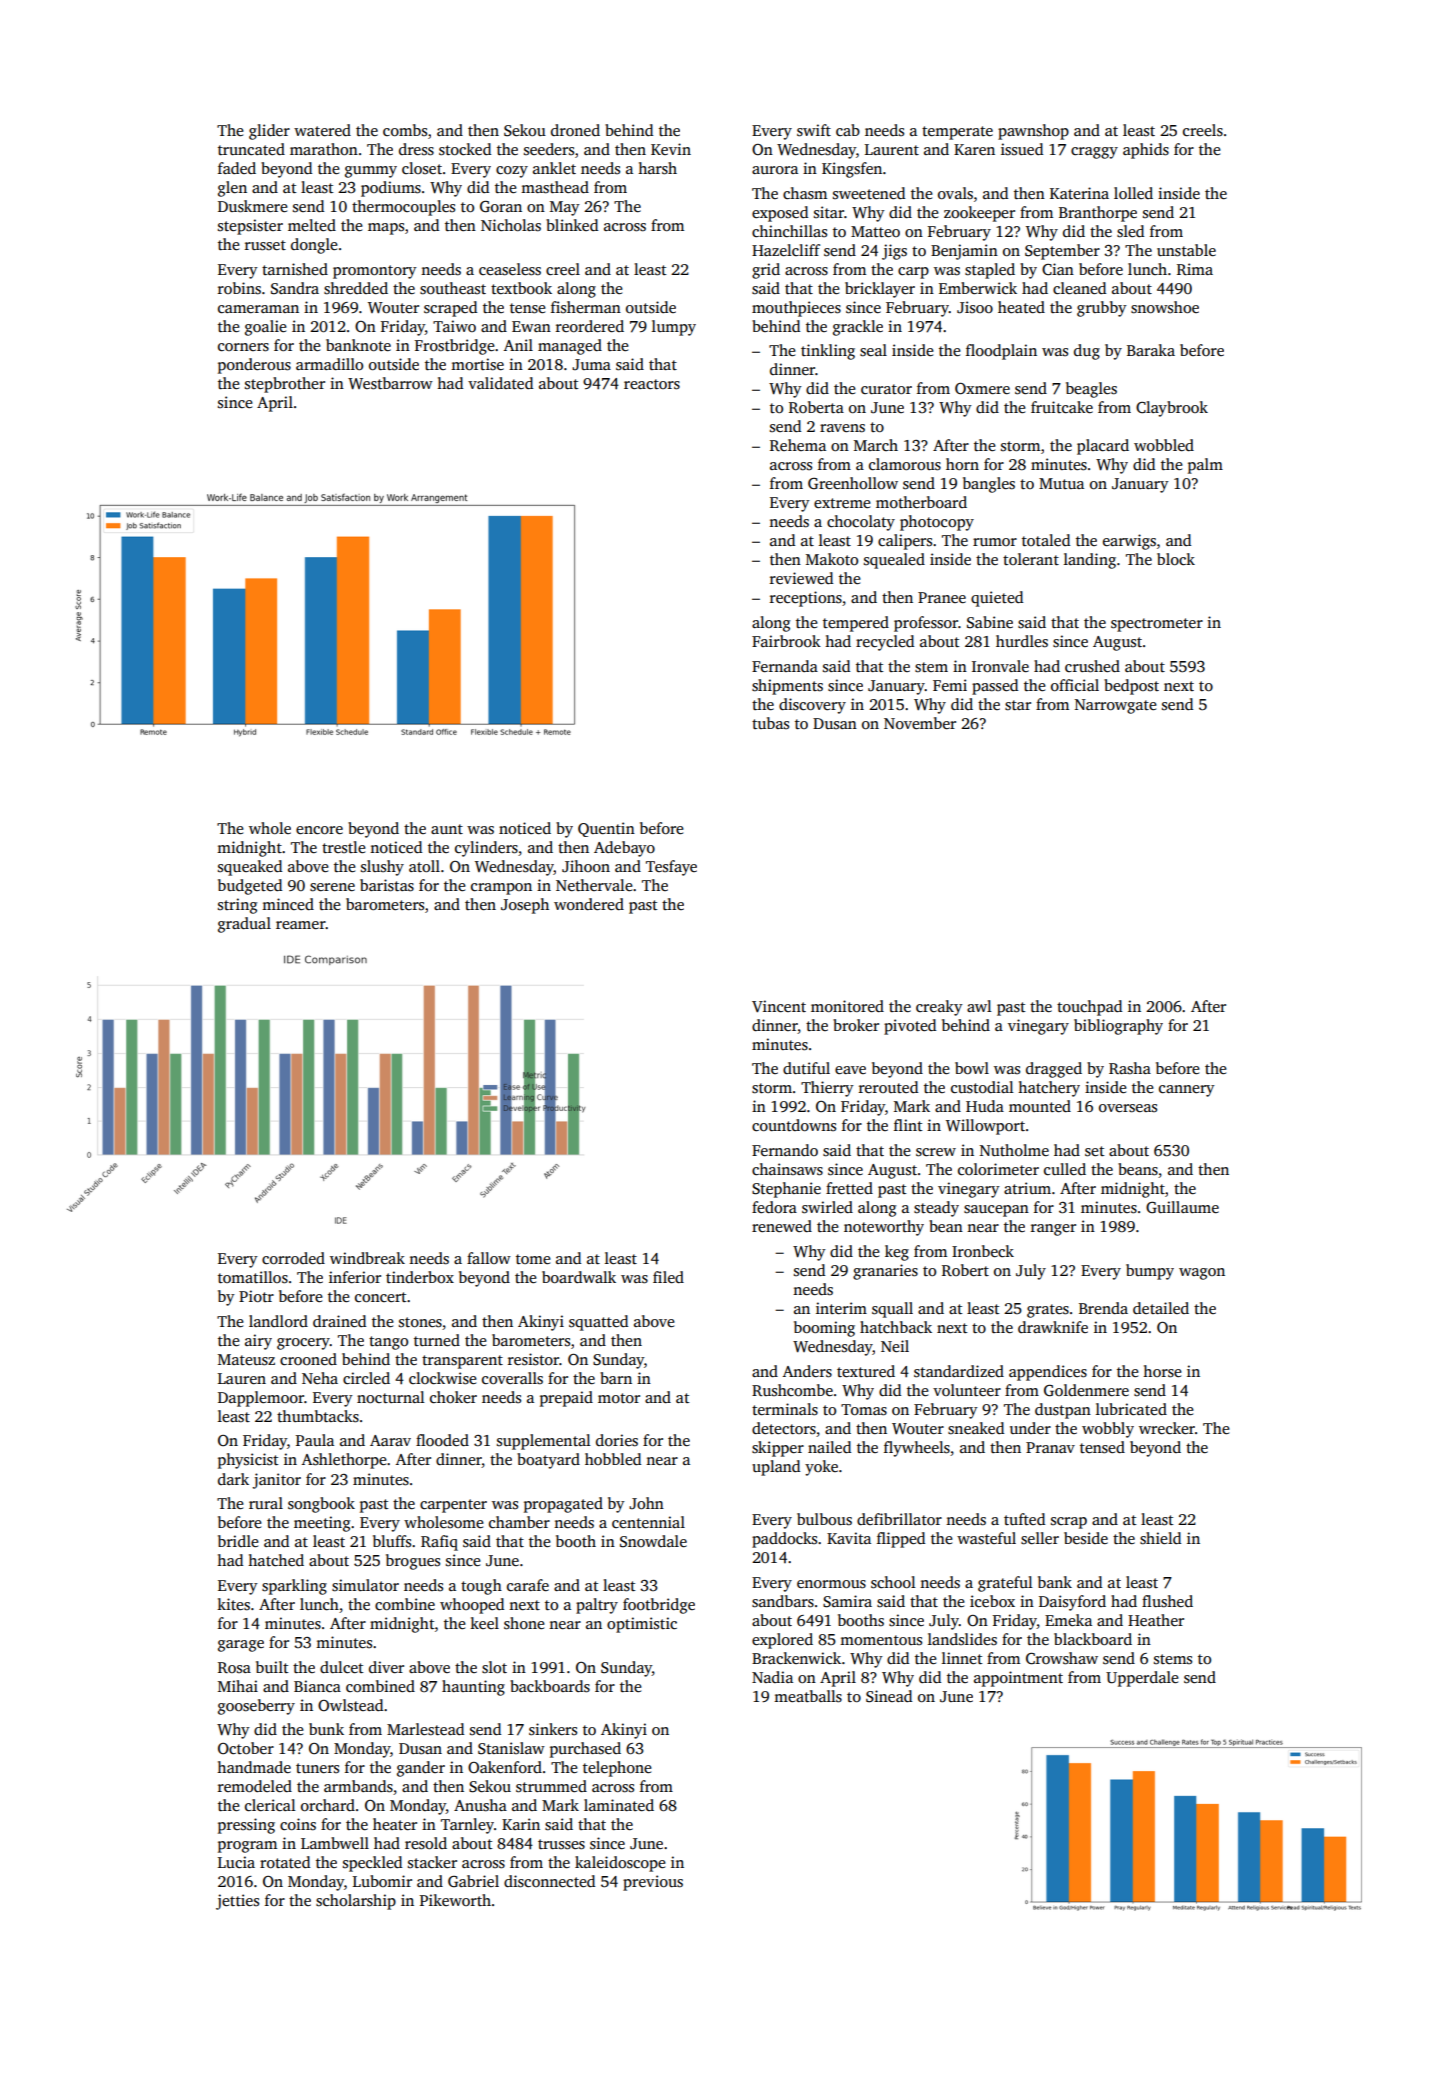  What do you see at coordinates (1182, 1207) in the screenshot?
I see `Guillaume` at bounding box center [1182, 1207].
